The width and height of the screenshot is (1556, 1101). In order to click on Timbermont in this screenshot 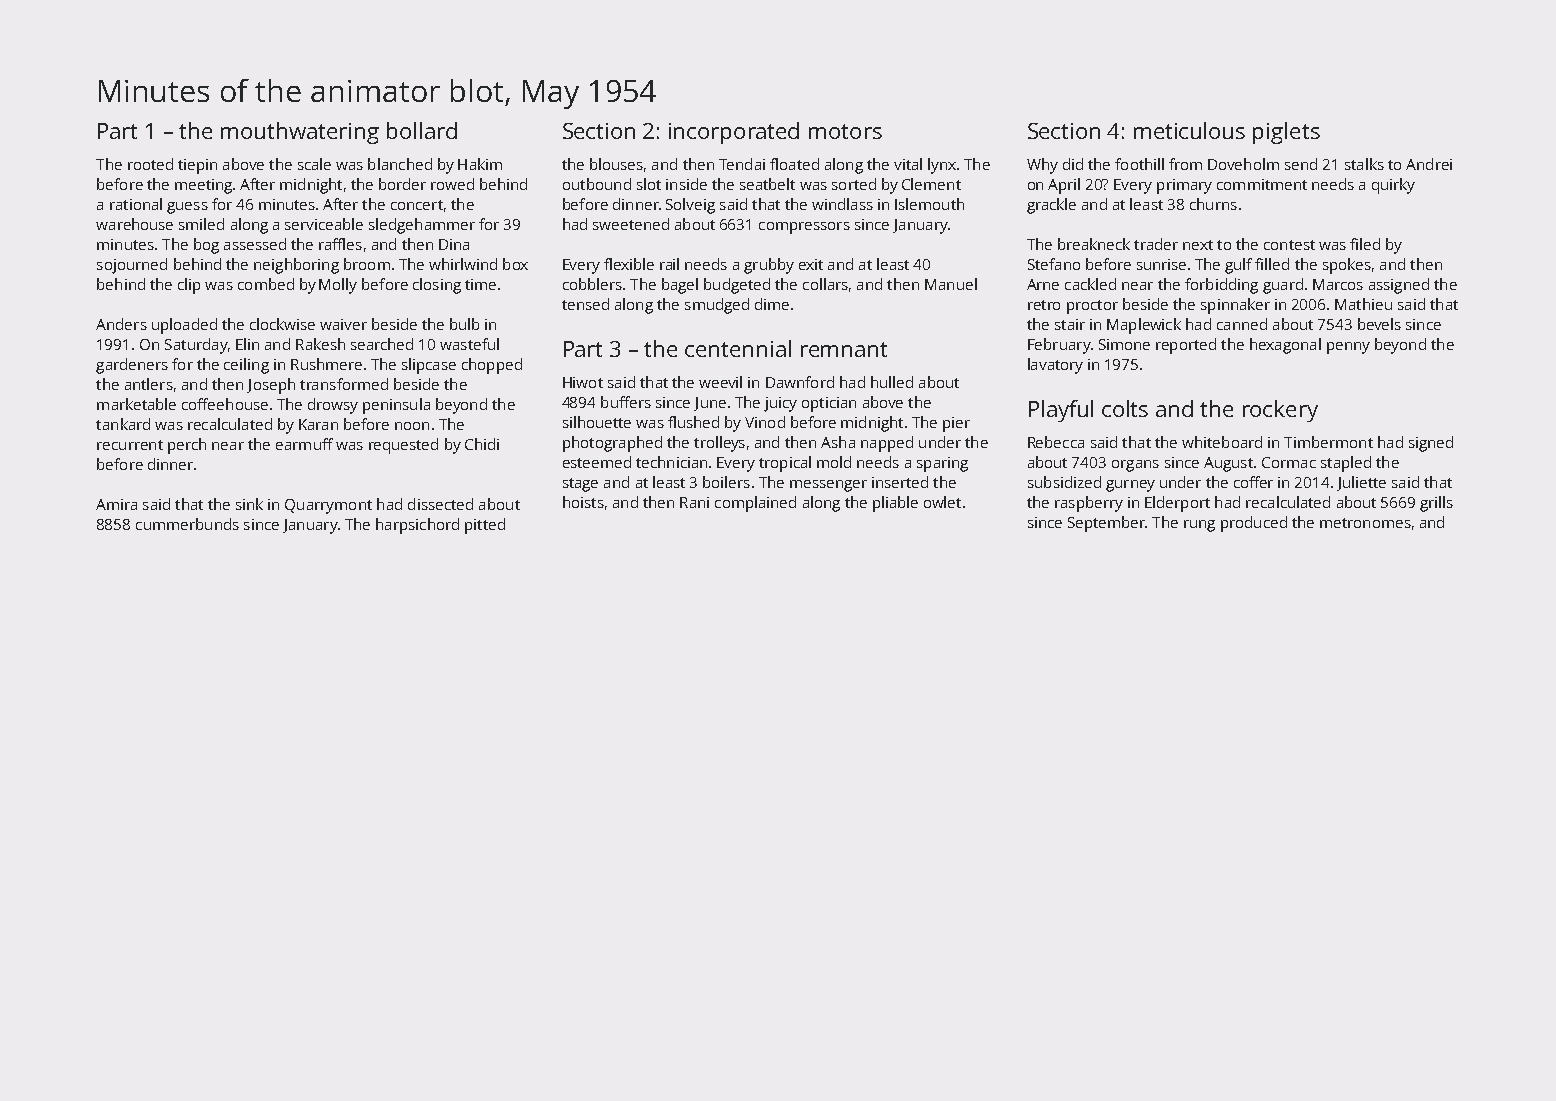, I will do `click(1328, 442)`.
